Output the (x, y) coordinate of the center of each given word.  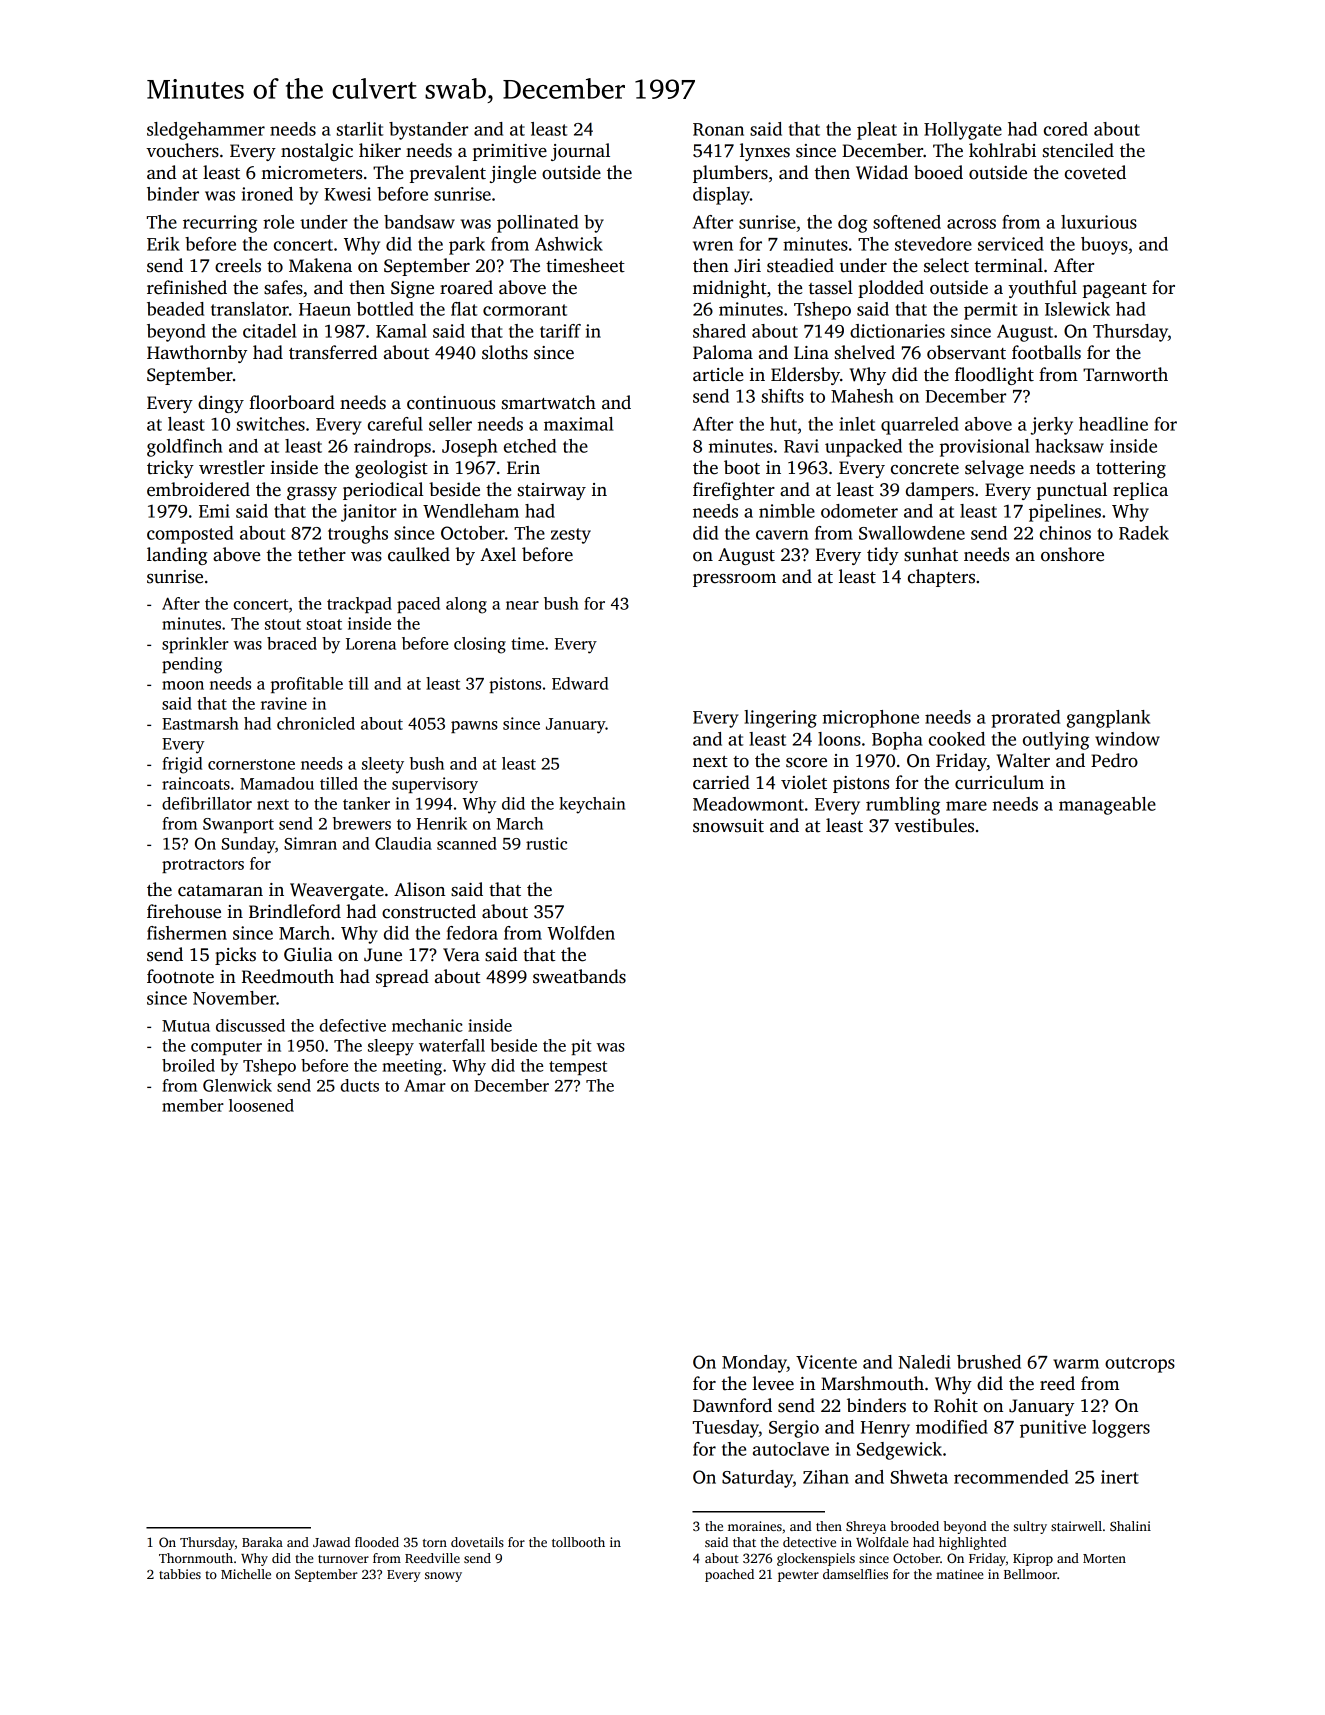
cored (1066, 129)
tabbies (180, 1574)
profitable (307, 685)
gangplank (1108, 719)
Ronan (718, 129)
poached (729, 1575)
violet (804, 782)
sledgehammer (206, 131)
